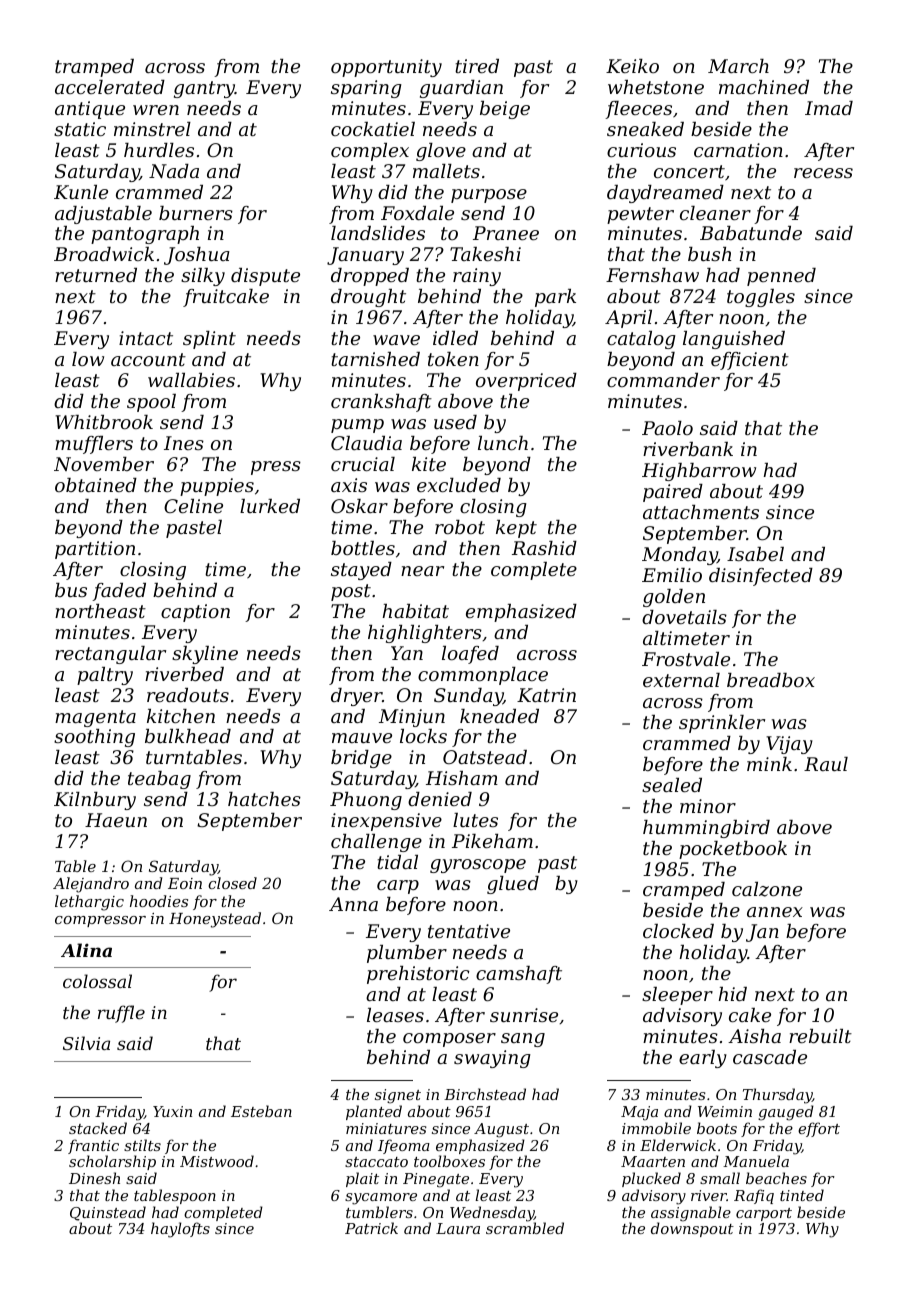  What do you see at coordinates (95, 550) in the screenshot?
I see `partition` at bounding box center [95, 550].
